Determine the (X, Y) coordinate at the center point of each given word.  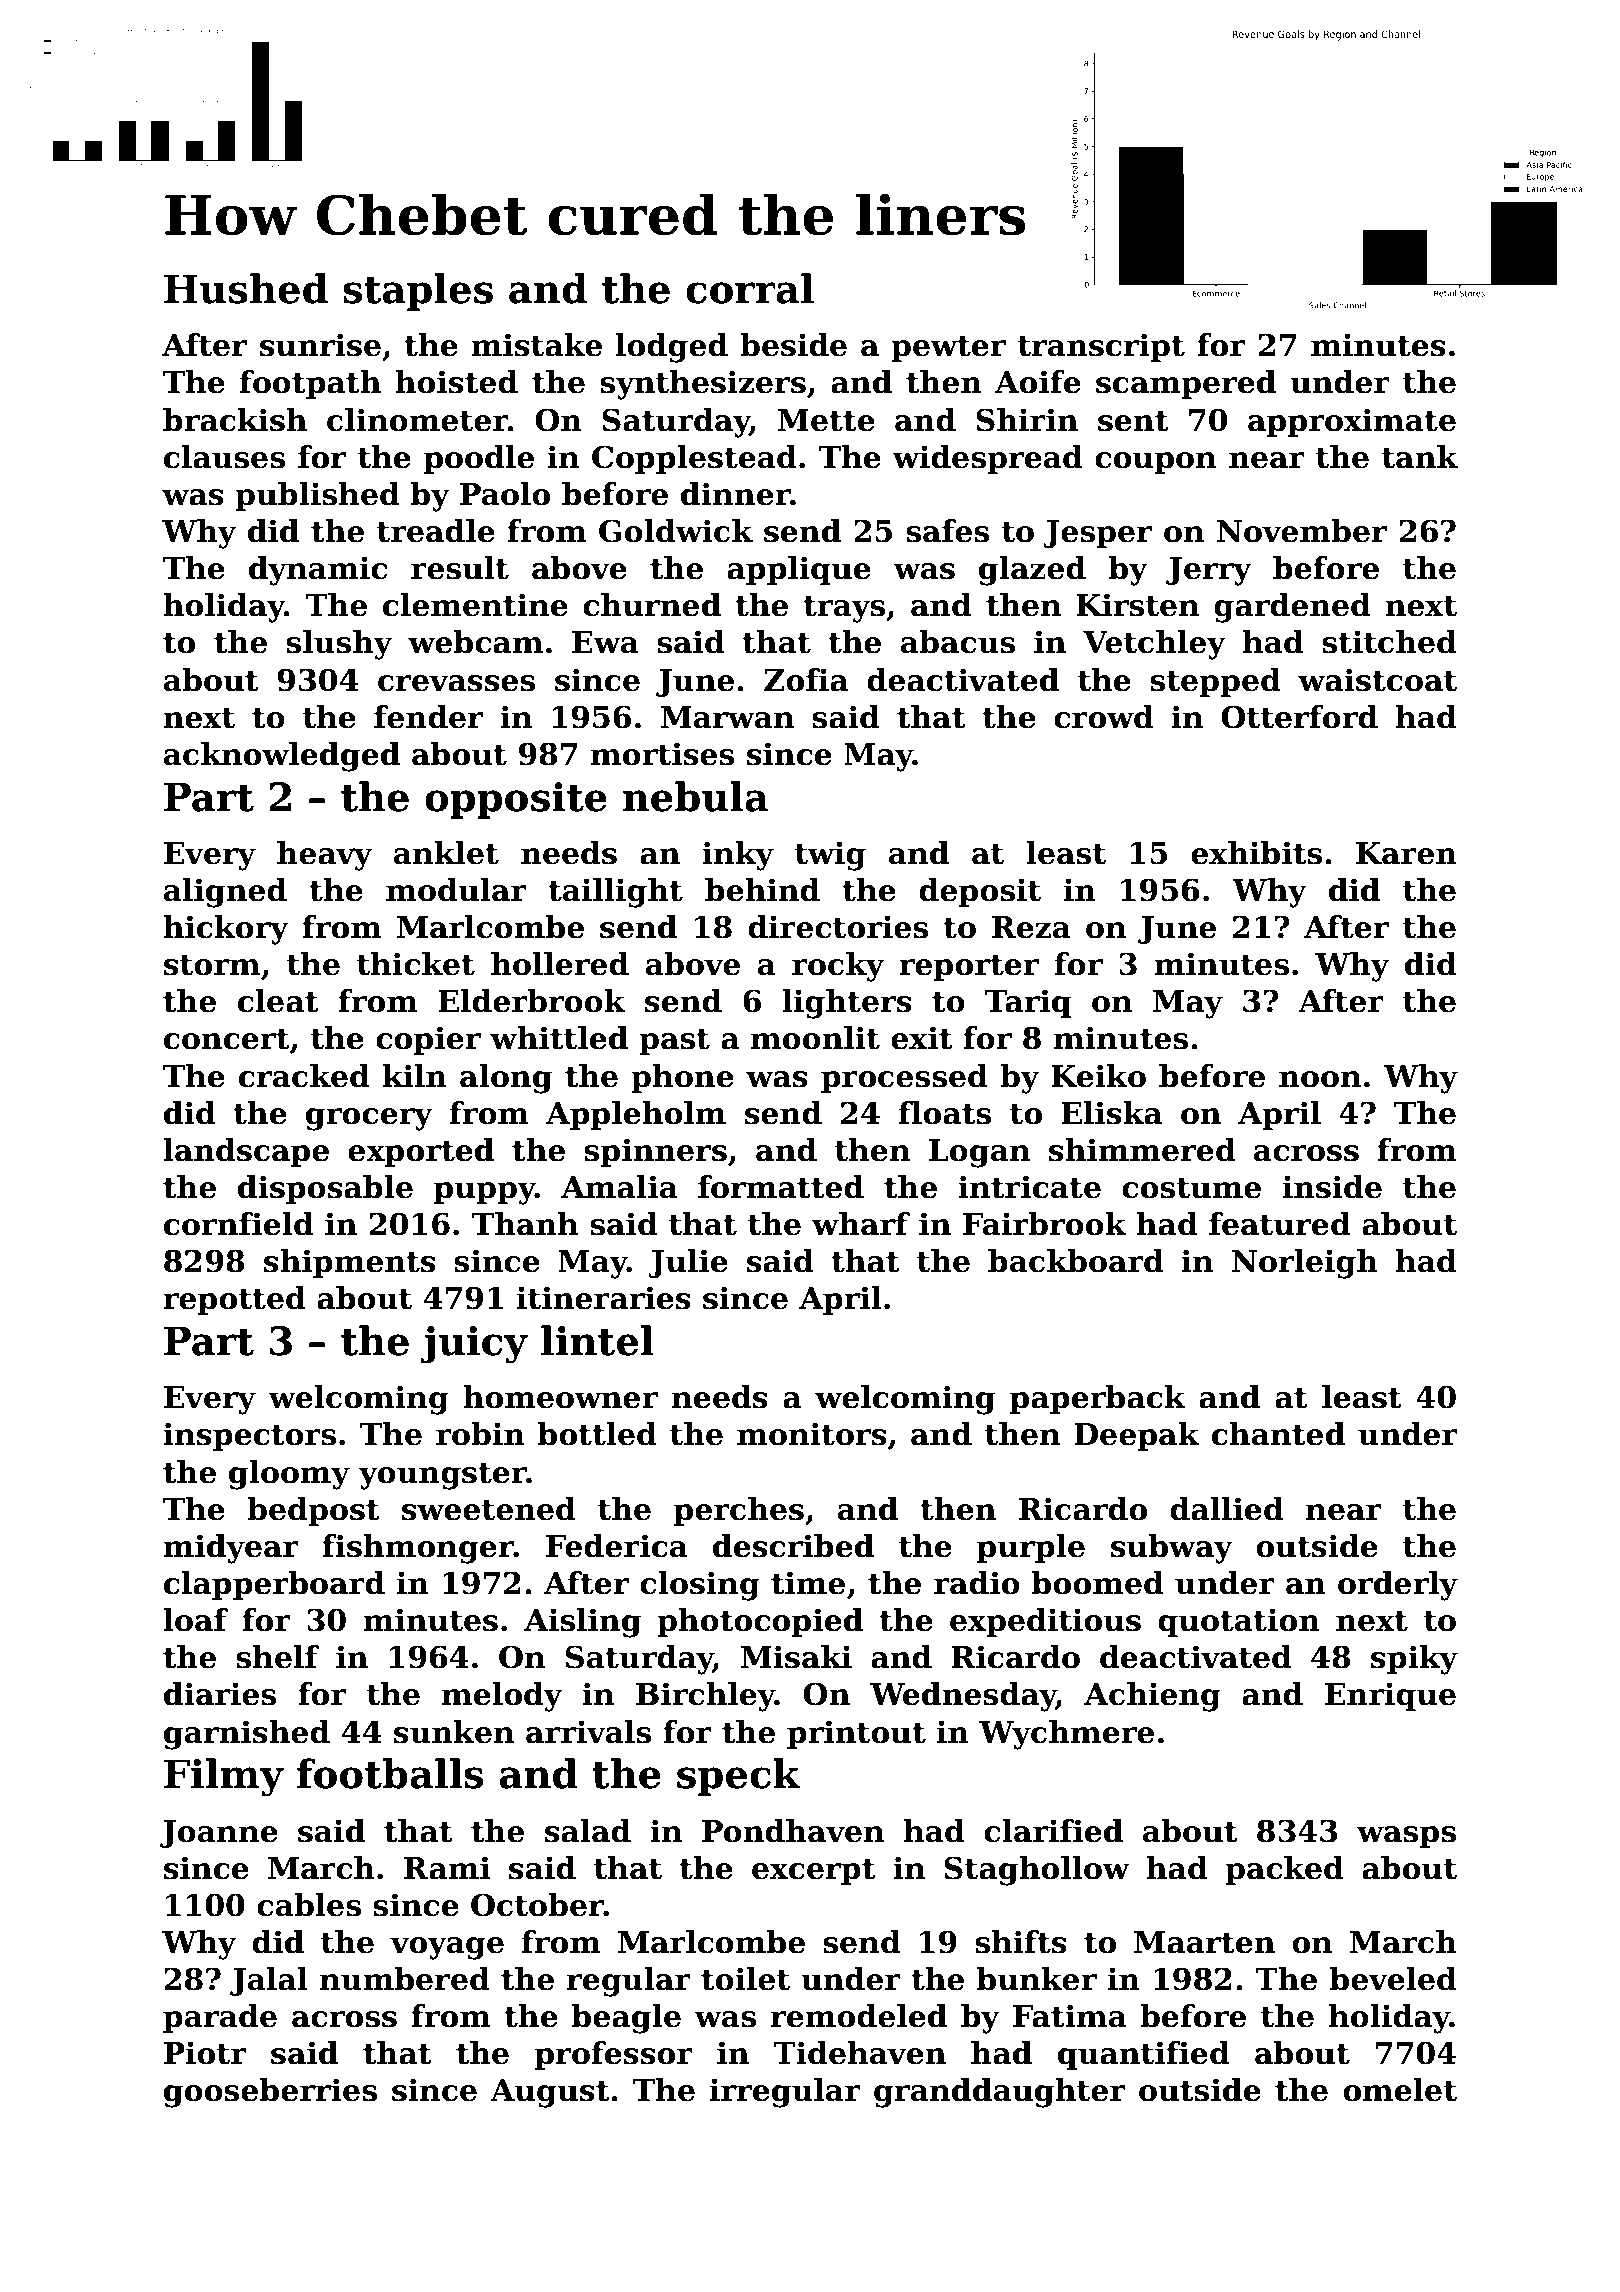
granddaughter (1000, 2093)
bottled (597, 1434)
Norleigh (1305, 1264)
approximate (1352, 422)
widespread (987, 459)
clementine (475, 605)
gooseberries (270, 2093)
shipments (350, 1263)
